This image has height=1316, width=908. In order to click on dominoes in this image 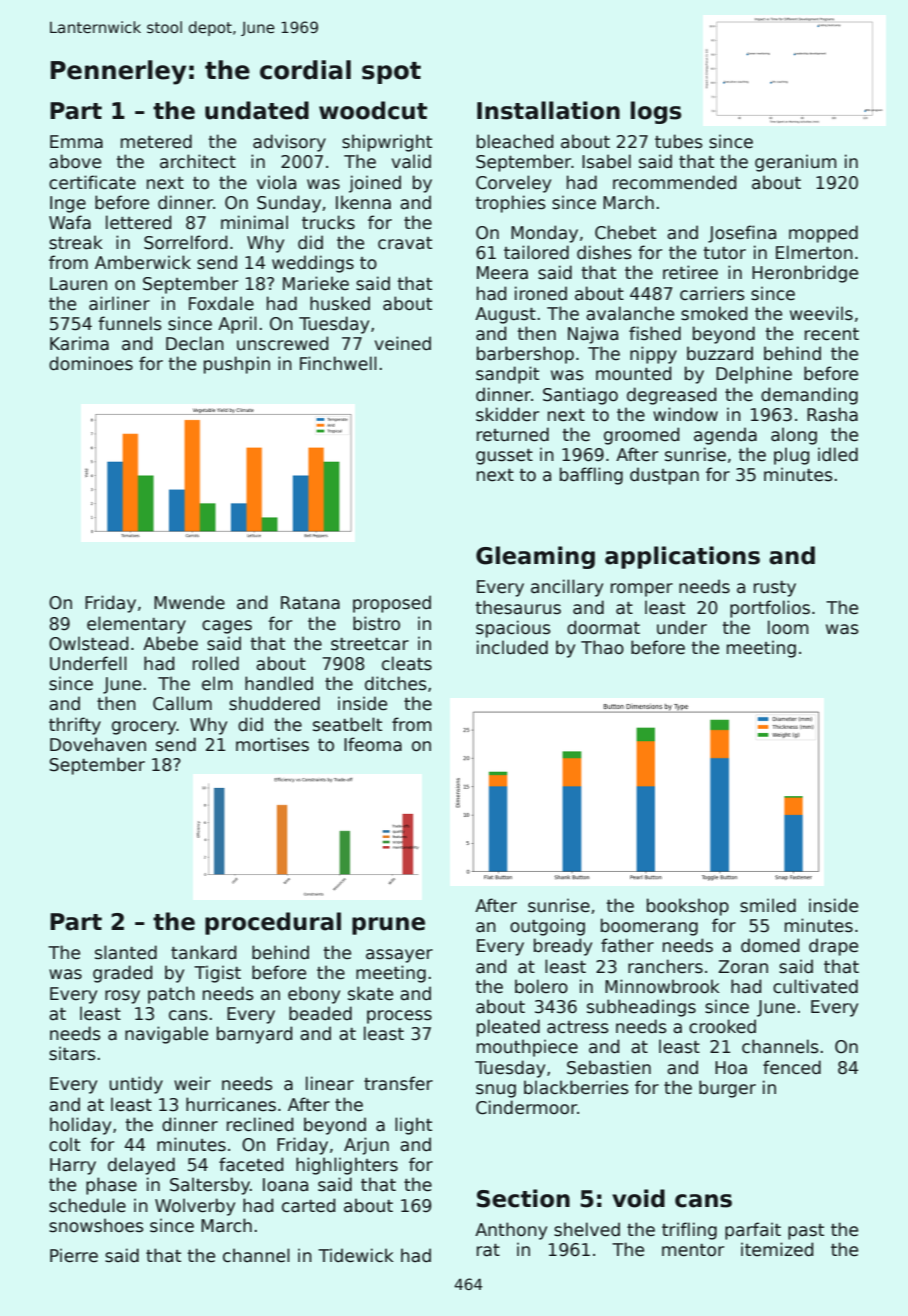, I will do `click(91, 363)`.
